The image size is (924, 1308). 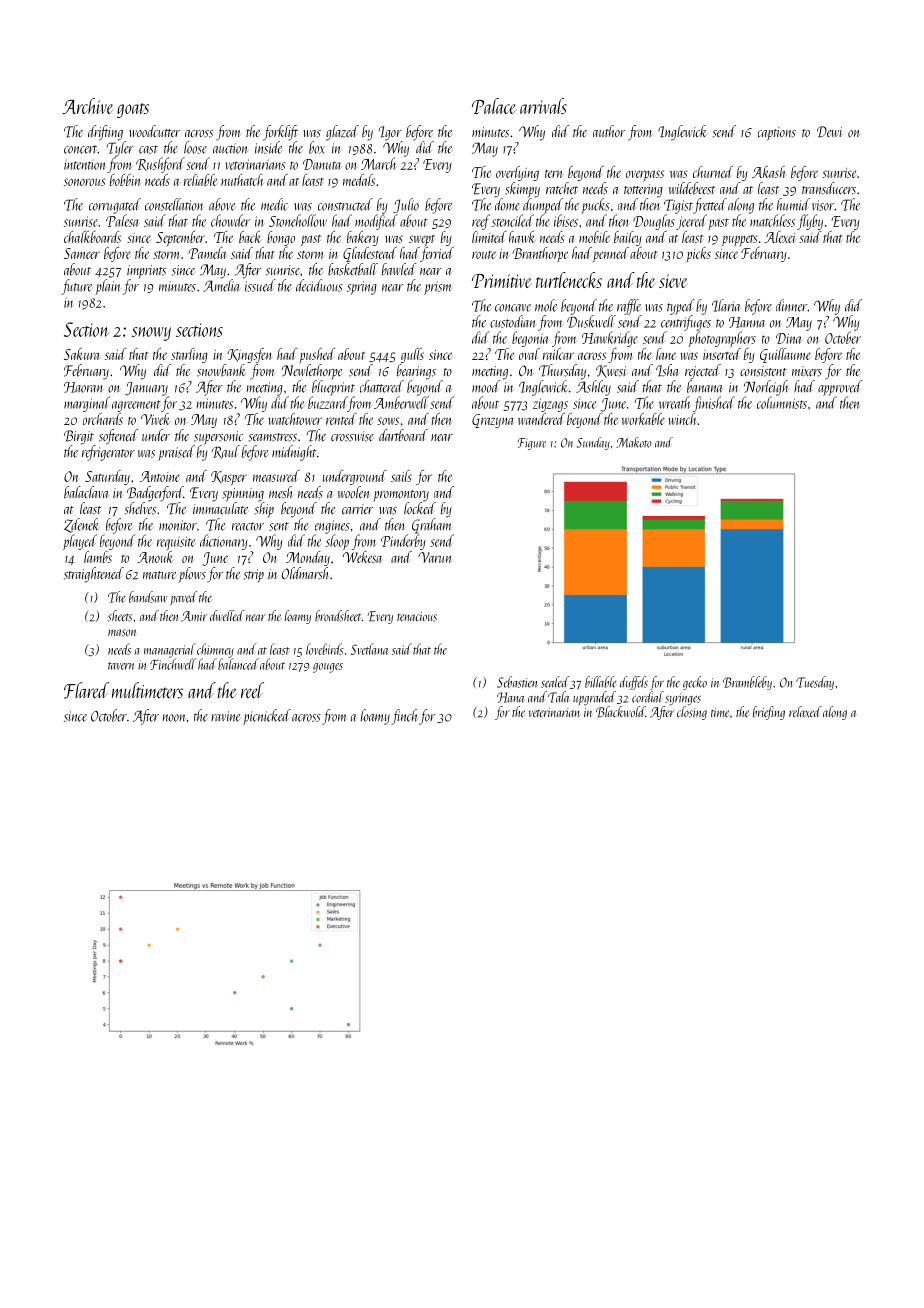 What do you see at coordinates (86, 690) in the screenshot?
I see `Flared` at bounding box center [86, 690].
